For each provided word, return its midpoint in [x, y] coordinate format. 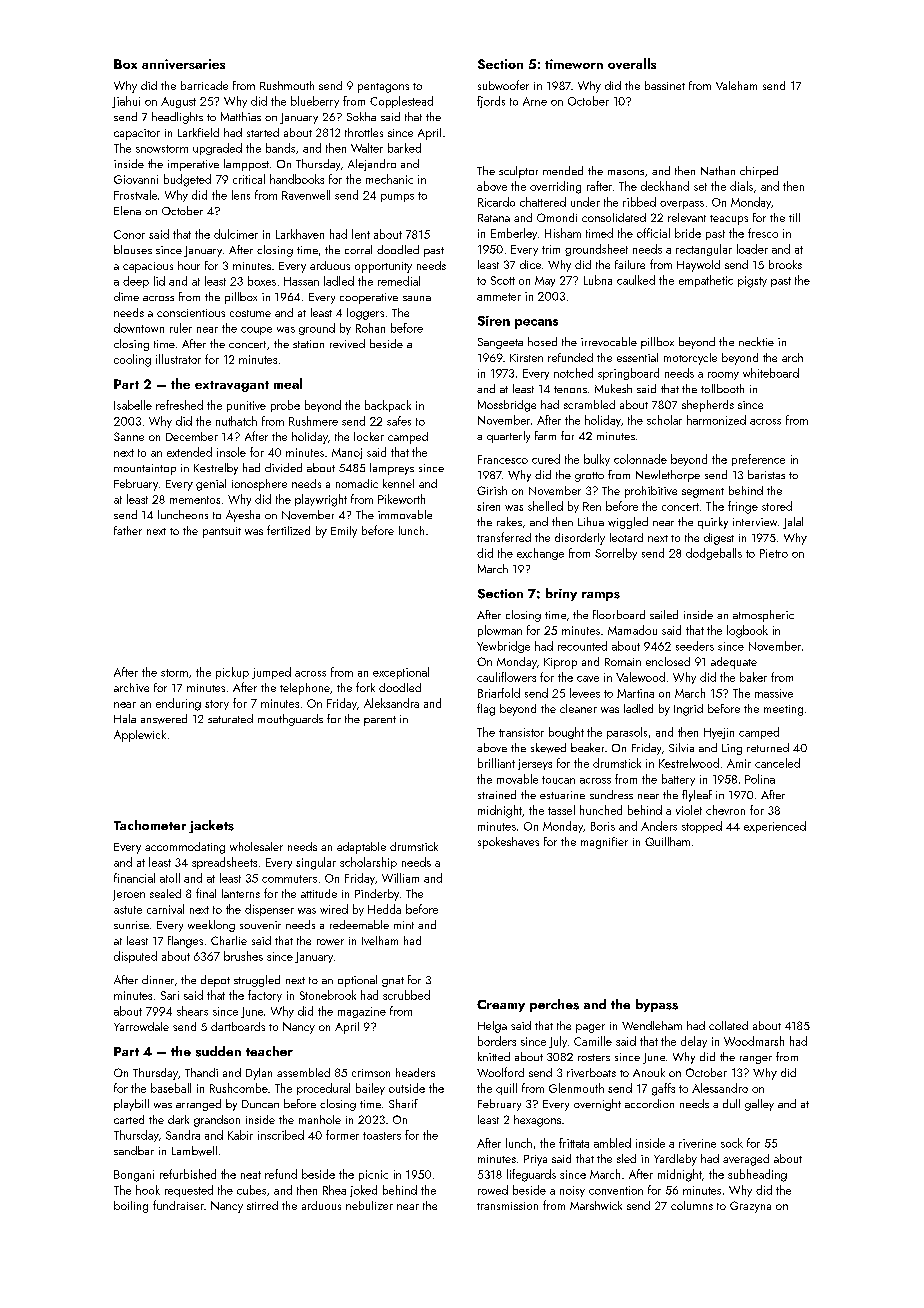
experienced [775, 827]
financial [134, 878]
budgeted [187, 180]
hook [148, 1190]
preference [758, 460]
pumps [397, 198]
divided [283, 467]
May [545, 281]
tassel [561, 810]
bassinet [665, 85]
